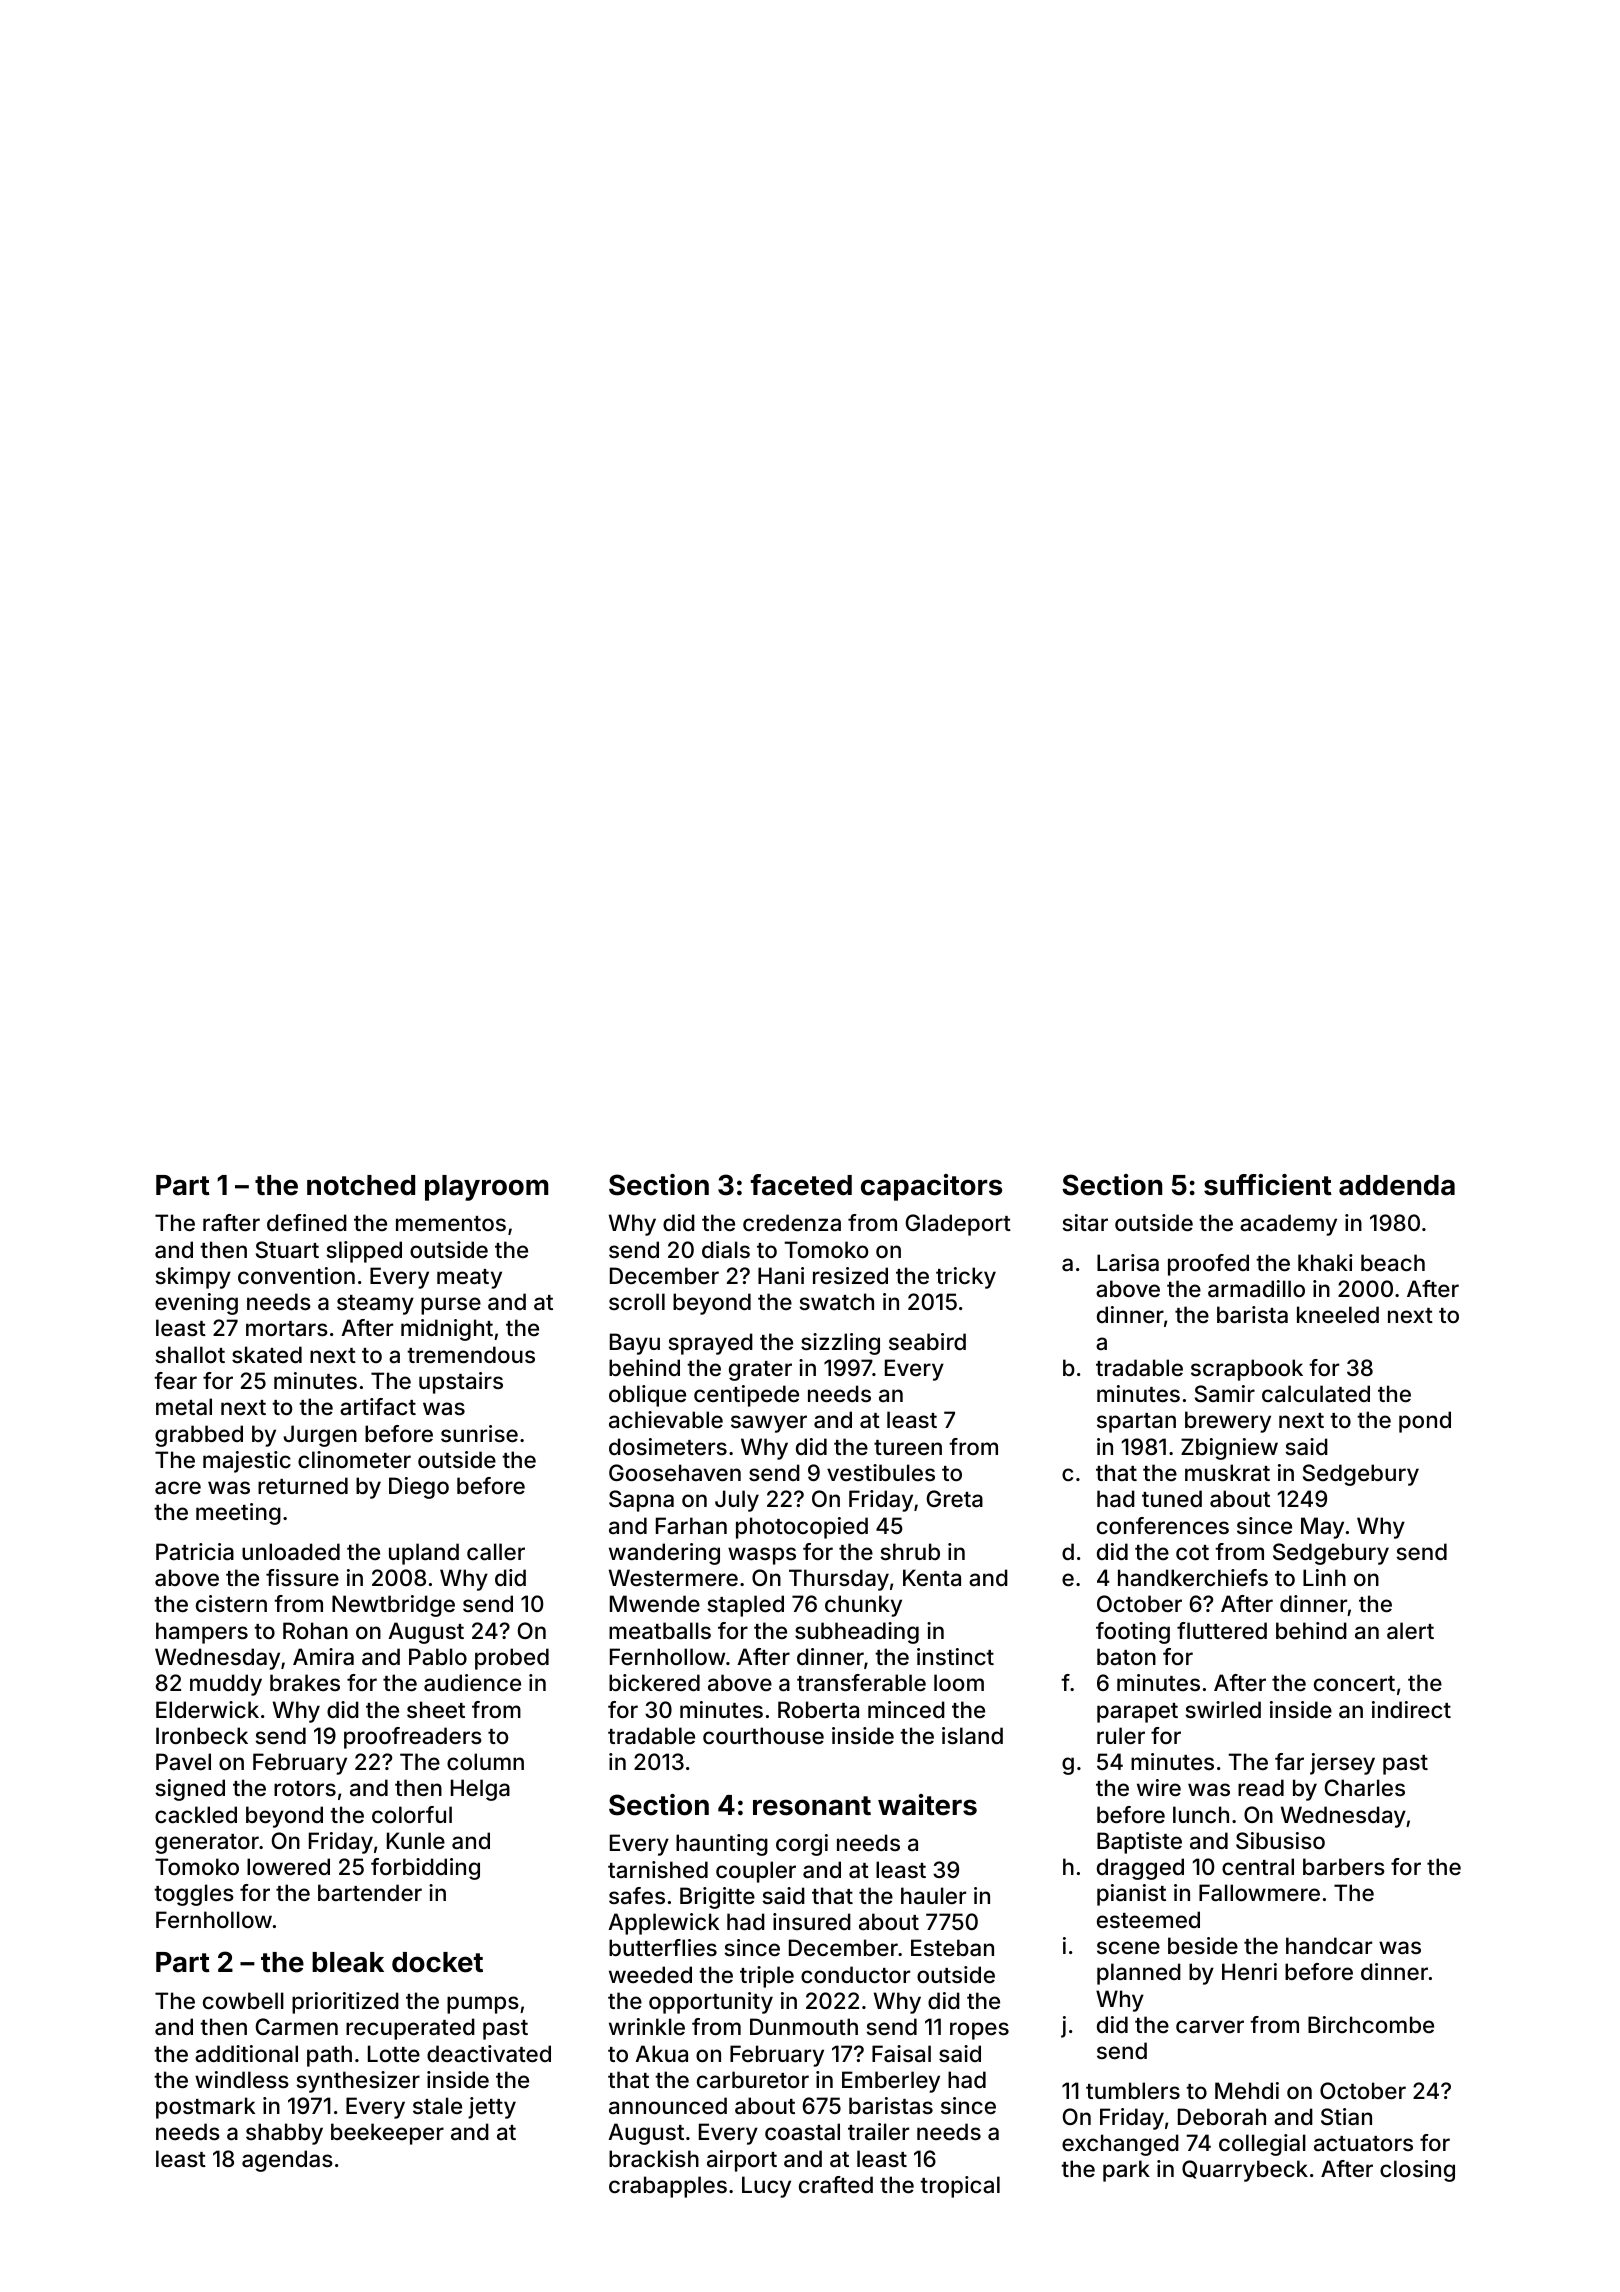  I want to click on transferable, so click(861, 1683).
